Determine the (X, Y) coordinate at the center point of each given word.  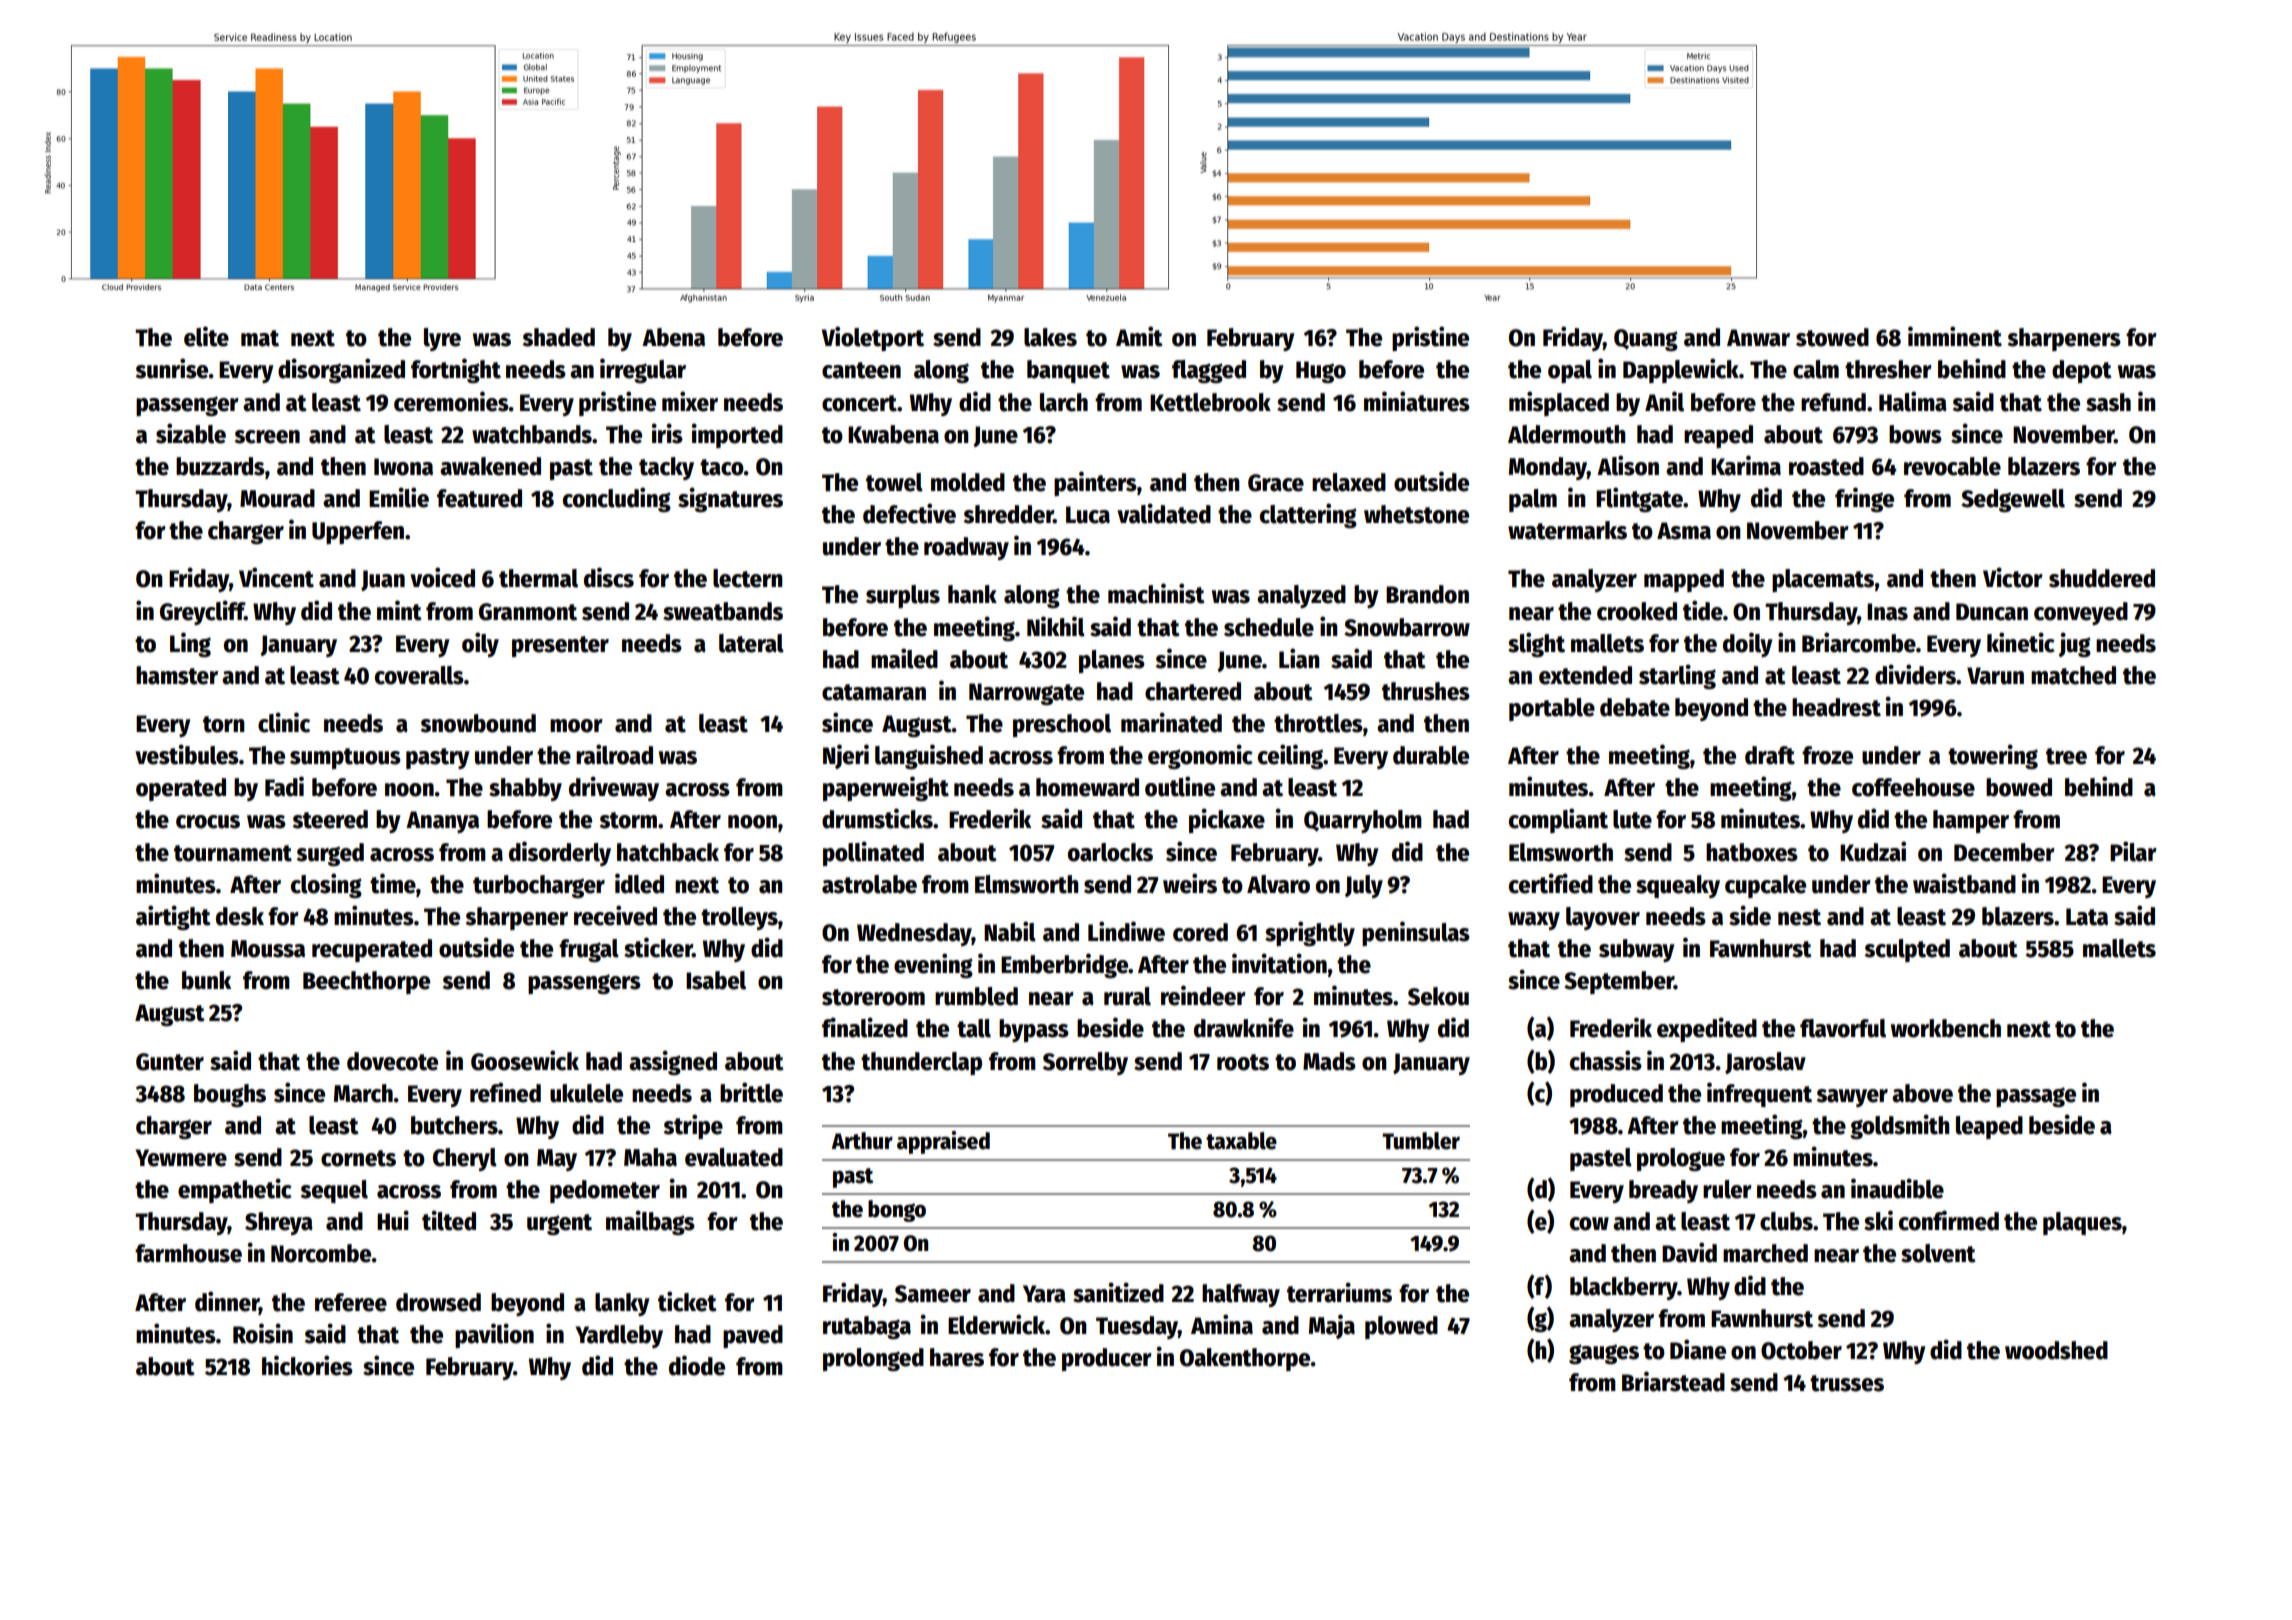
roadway (966, 548)
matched (2073, 675)
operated (181, 789)
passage (2036, 1097)
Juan (383, 580)
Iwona (403, 467)
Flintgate (1639, 499)
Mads (1329, 1061)
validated (1164, 513)
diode (697, 1365)
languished (929, 756)
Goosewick (525, 1060)
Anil (1664, 401)
